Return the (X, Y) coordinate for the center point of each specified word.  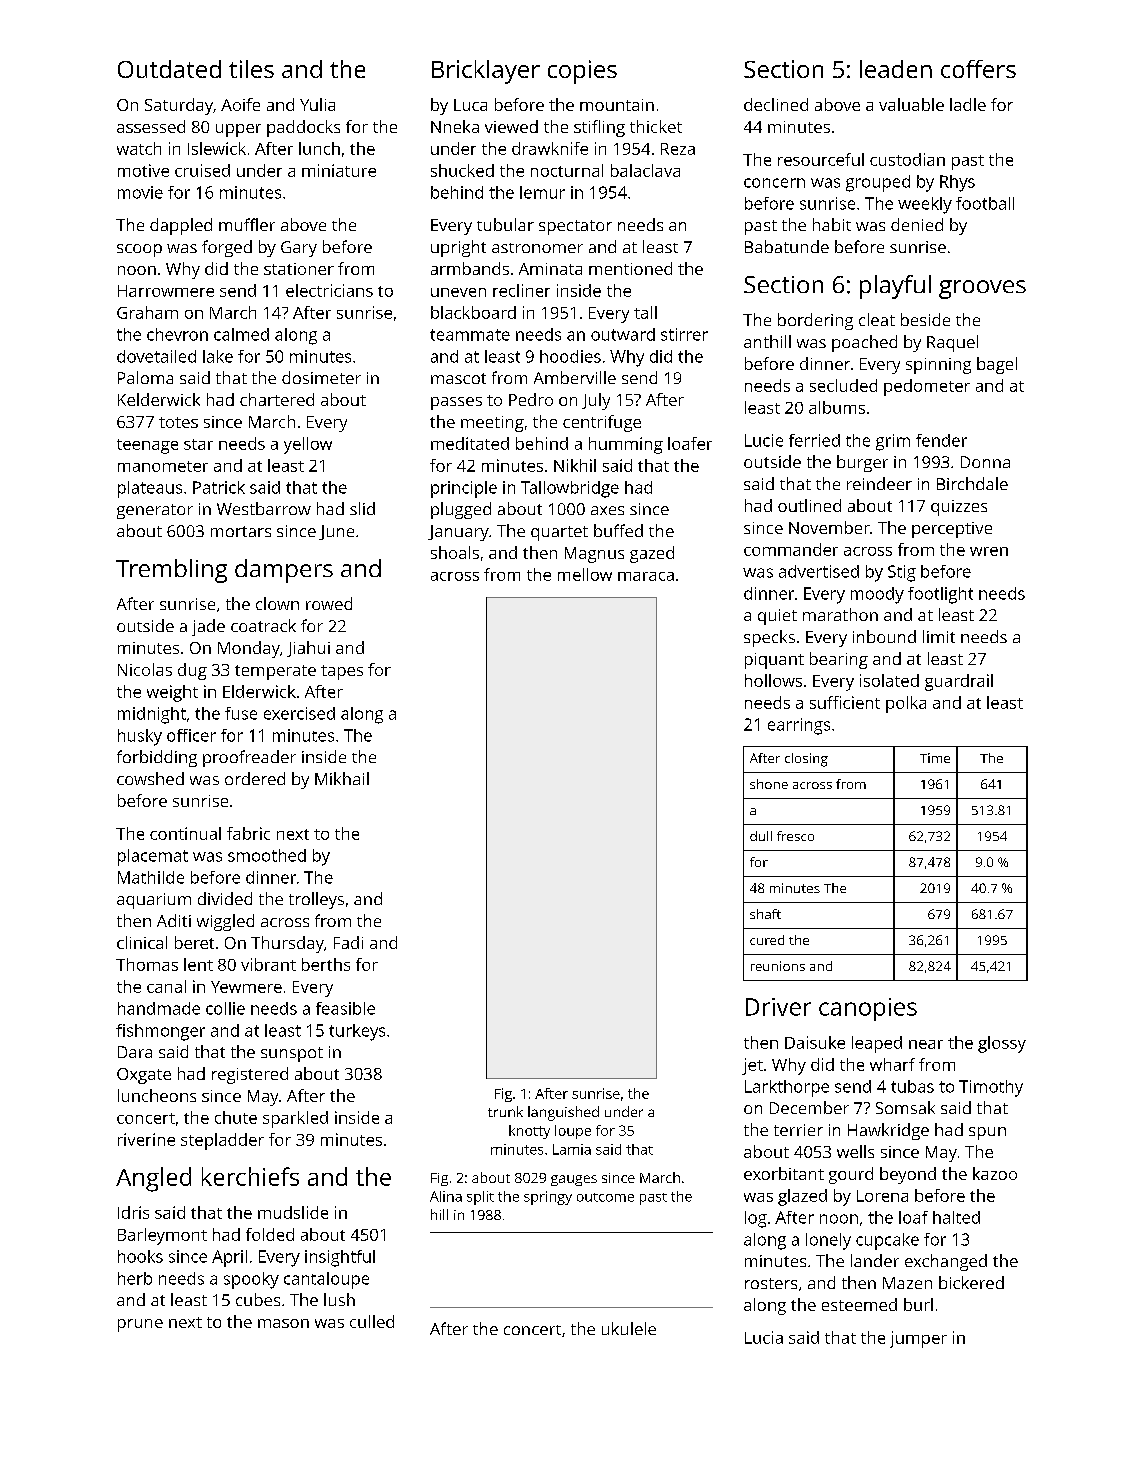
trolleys (316, 900)
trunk (505, 1111)
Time (935, 758)
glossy (1002, 1044)
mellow (585, 574)
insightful (340, 1258)
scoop (139, 250)
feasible (345, 1008)
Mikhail (342, 778)
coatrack (263, 625)
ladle (968, 104)
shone (769, 784)
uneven (458, 292)
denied (917, 224)
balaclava (645, 170)
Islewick (217, 148)
